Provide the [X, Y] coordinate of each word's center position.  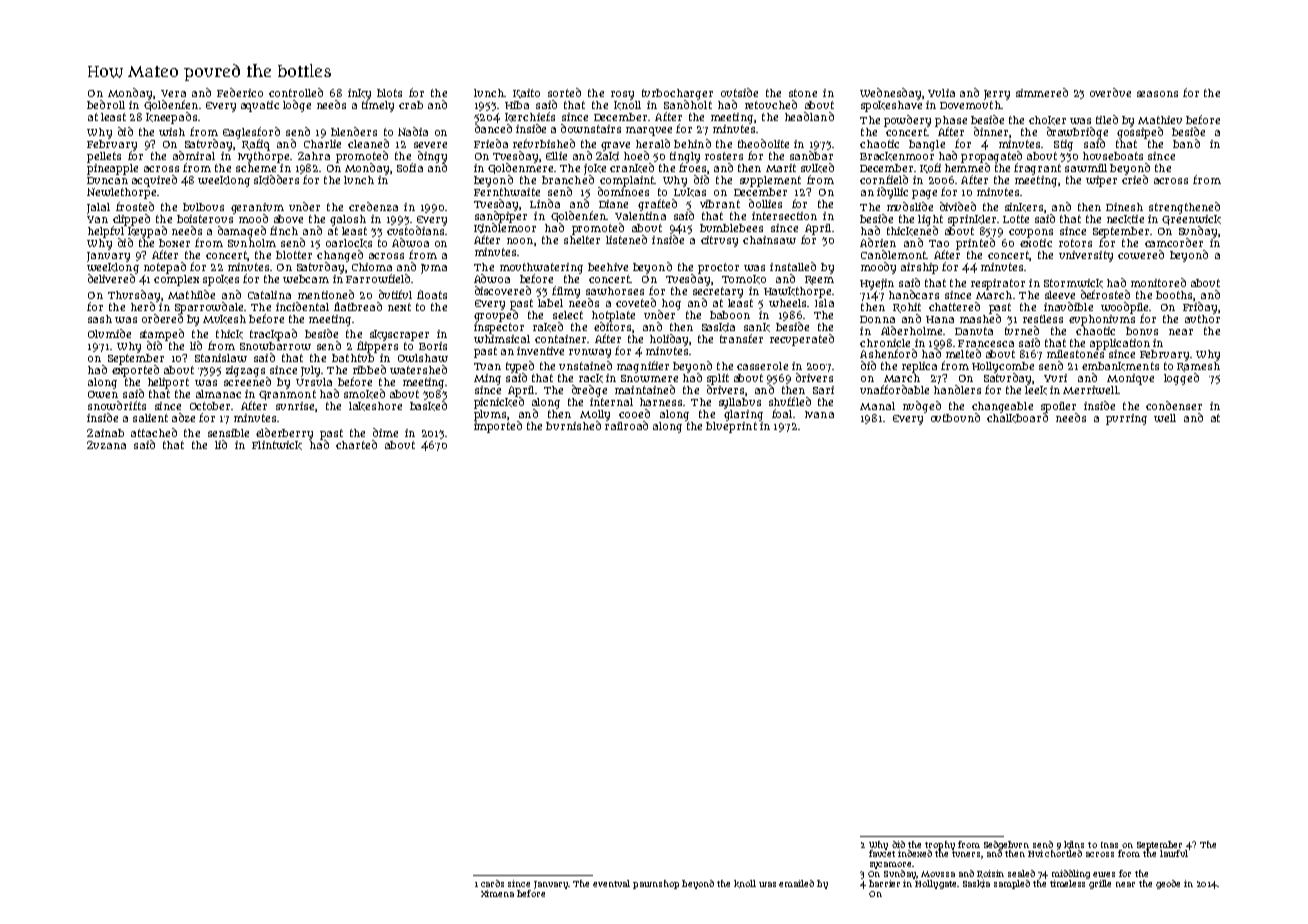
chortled [1063, 853]
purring [1126, 419]
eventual [611, 883]
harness [661, 402]
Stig [1063, 145]
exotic [1036, 243]
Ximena [497, 893]
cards [492, 883]
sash [100, 319]
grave [615, 146]
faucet [882, 853]
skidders [276, 180]
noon [520, 241]
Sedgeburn [1006, 845]
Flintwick [277, 445]
